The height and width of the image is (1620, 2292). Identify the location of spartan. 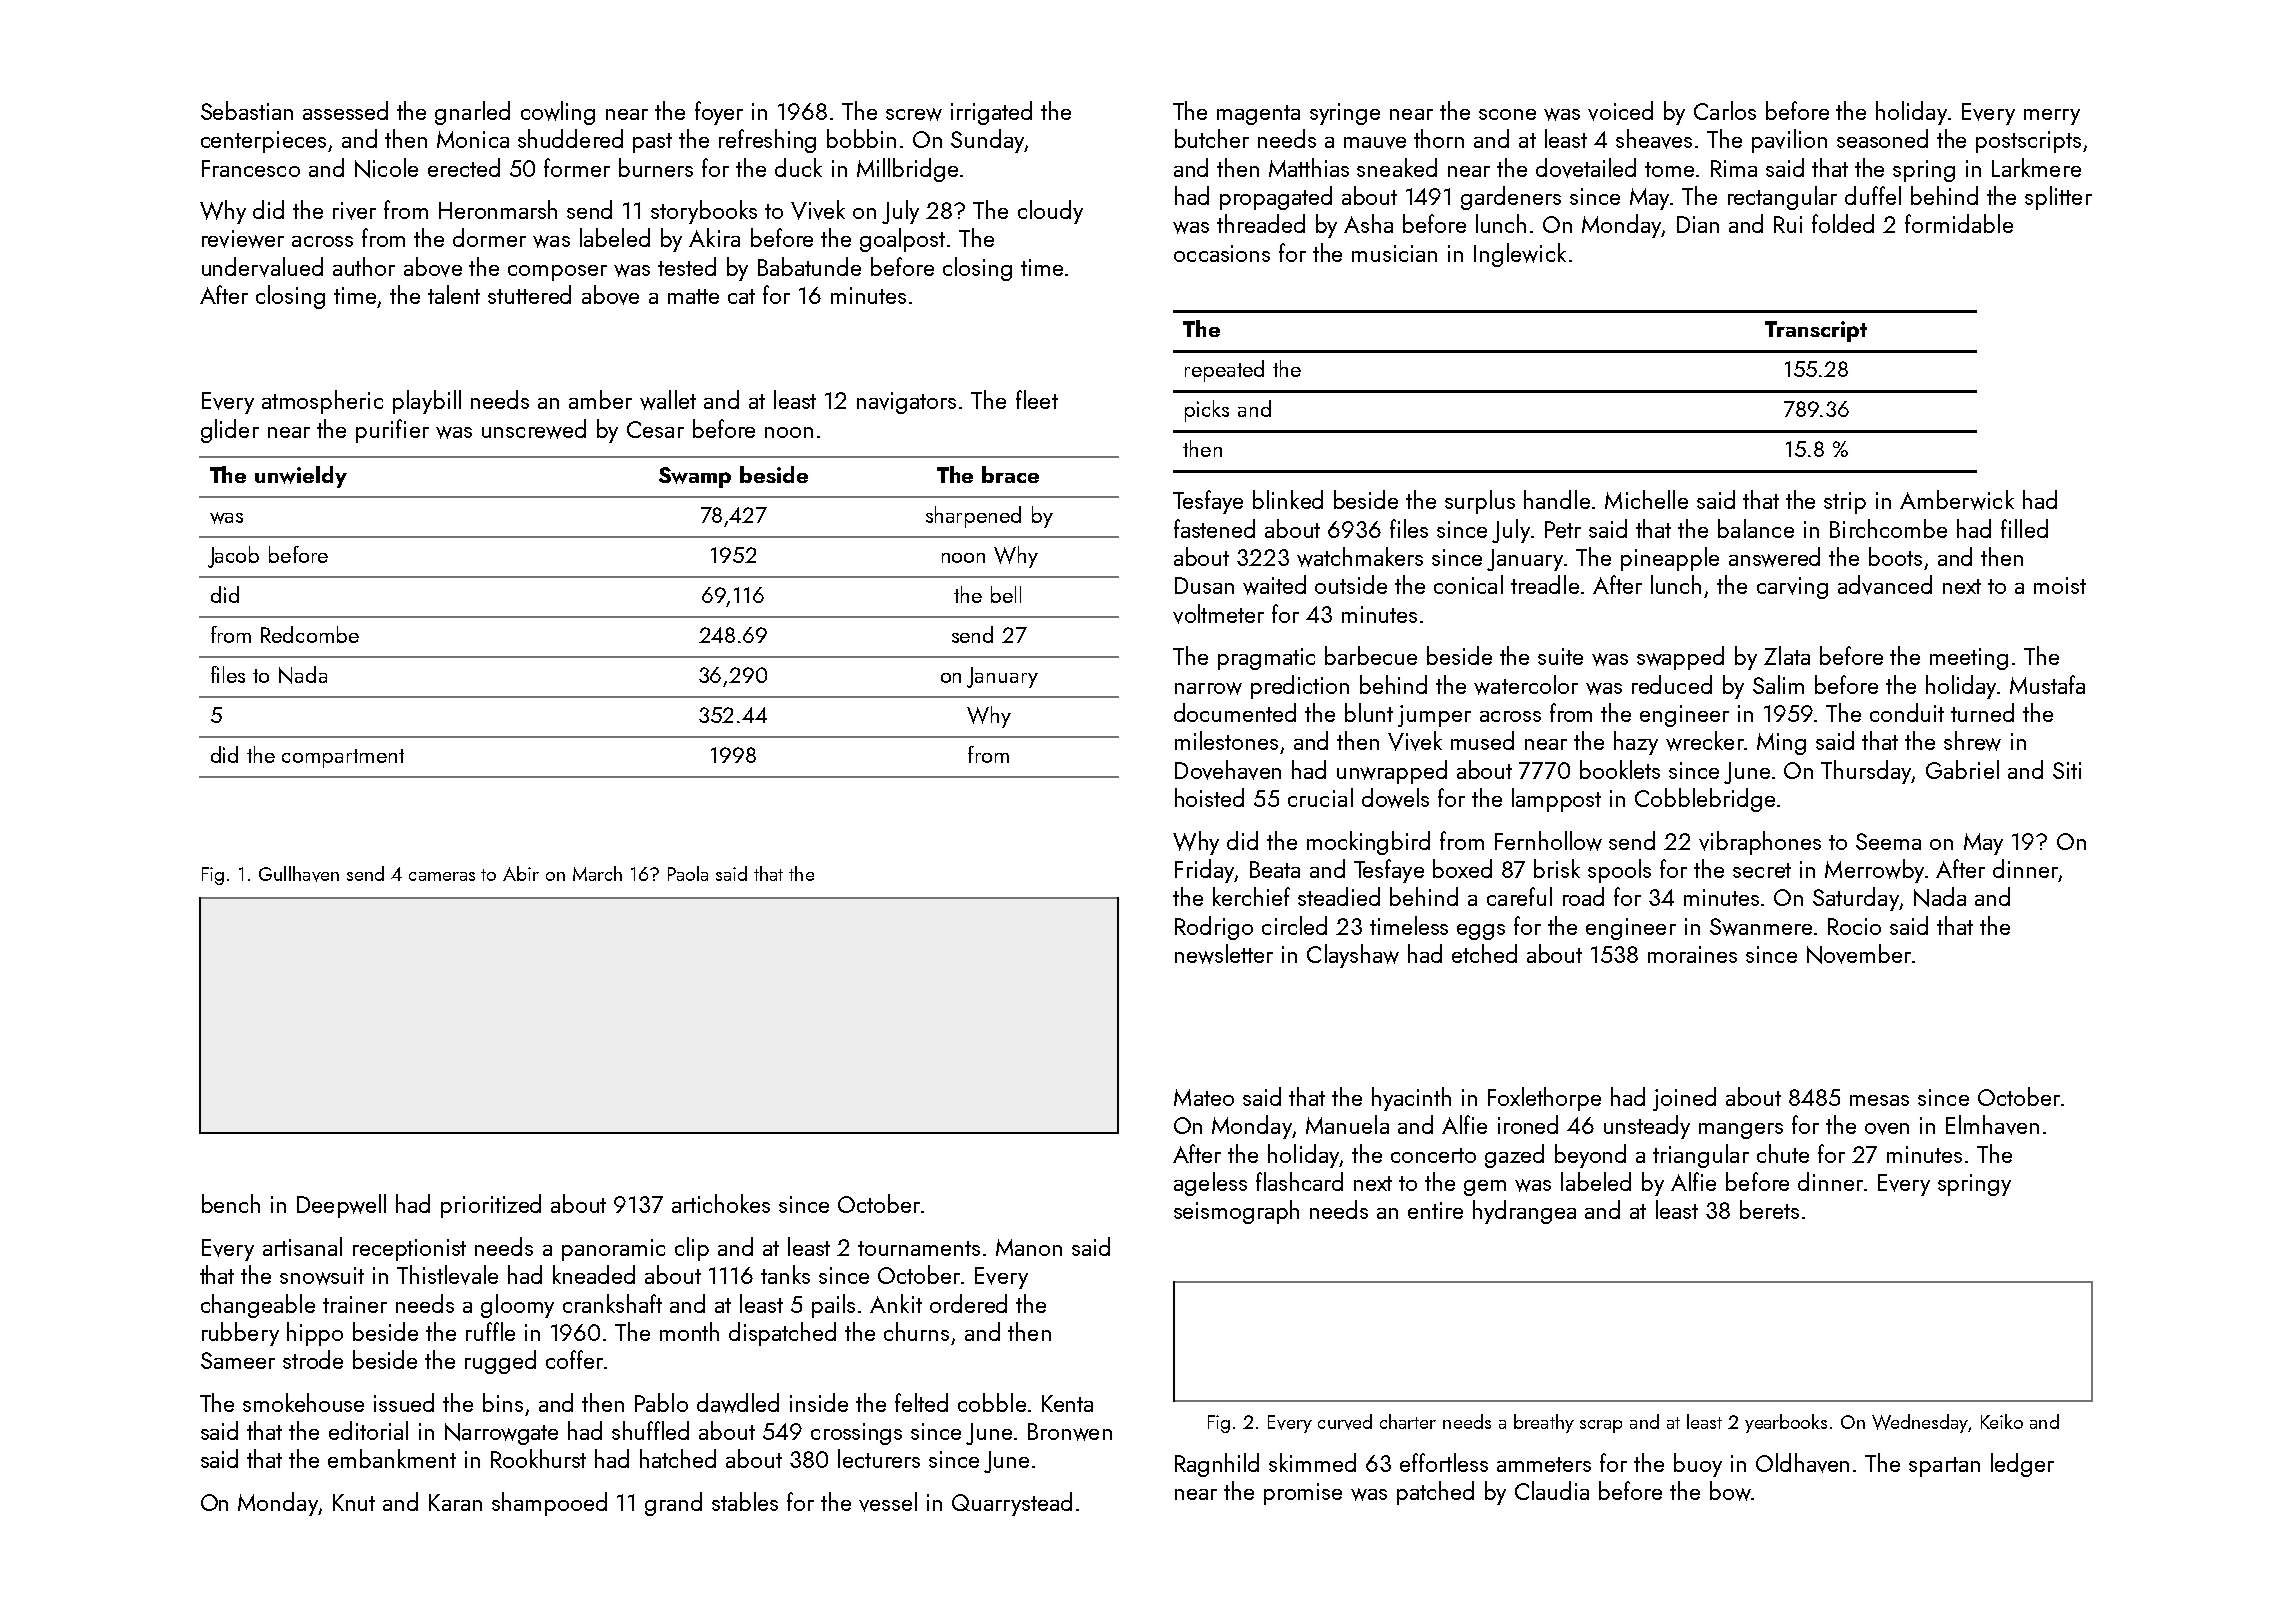
(1944, 1467).
